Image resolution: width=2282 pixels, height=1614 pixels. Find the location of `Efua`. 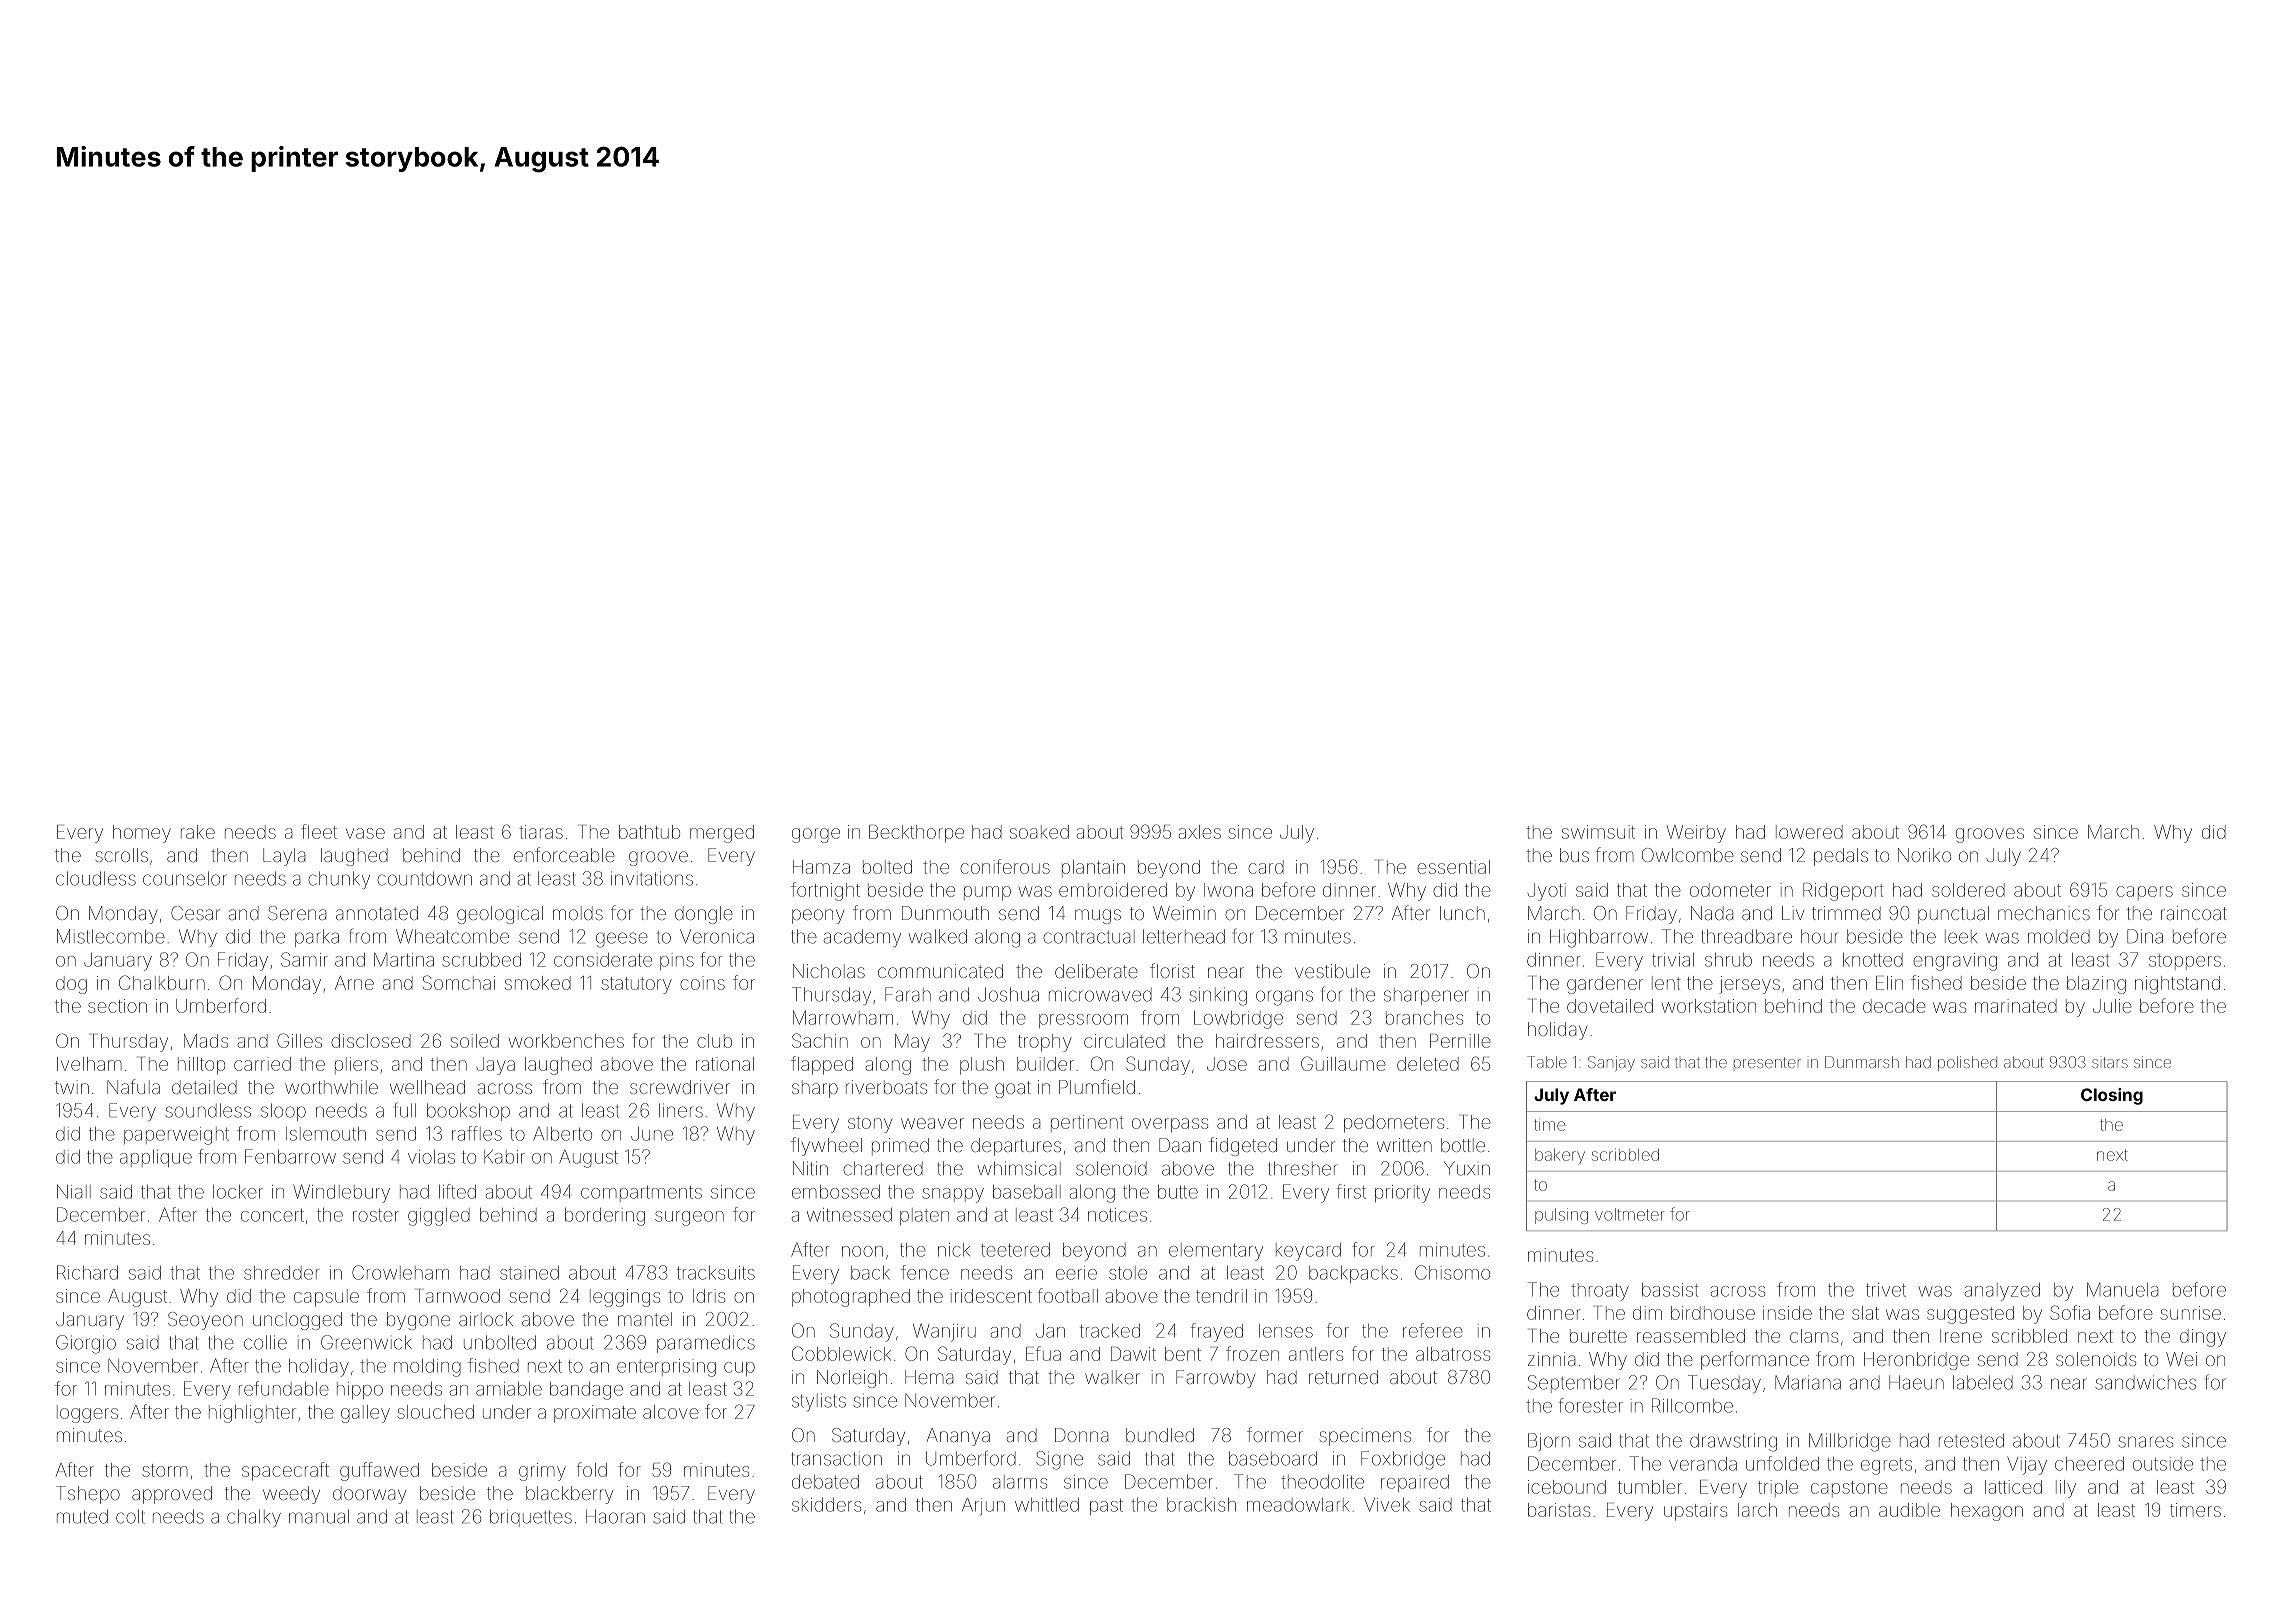

Efua is located at coordinates (1043, 1353).
